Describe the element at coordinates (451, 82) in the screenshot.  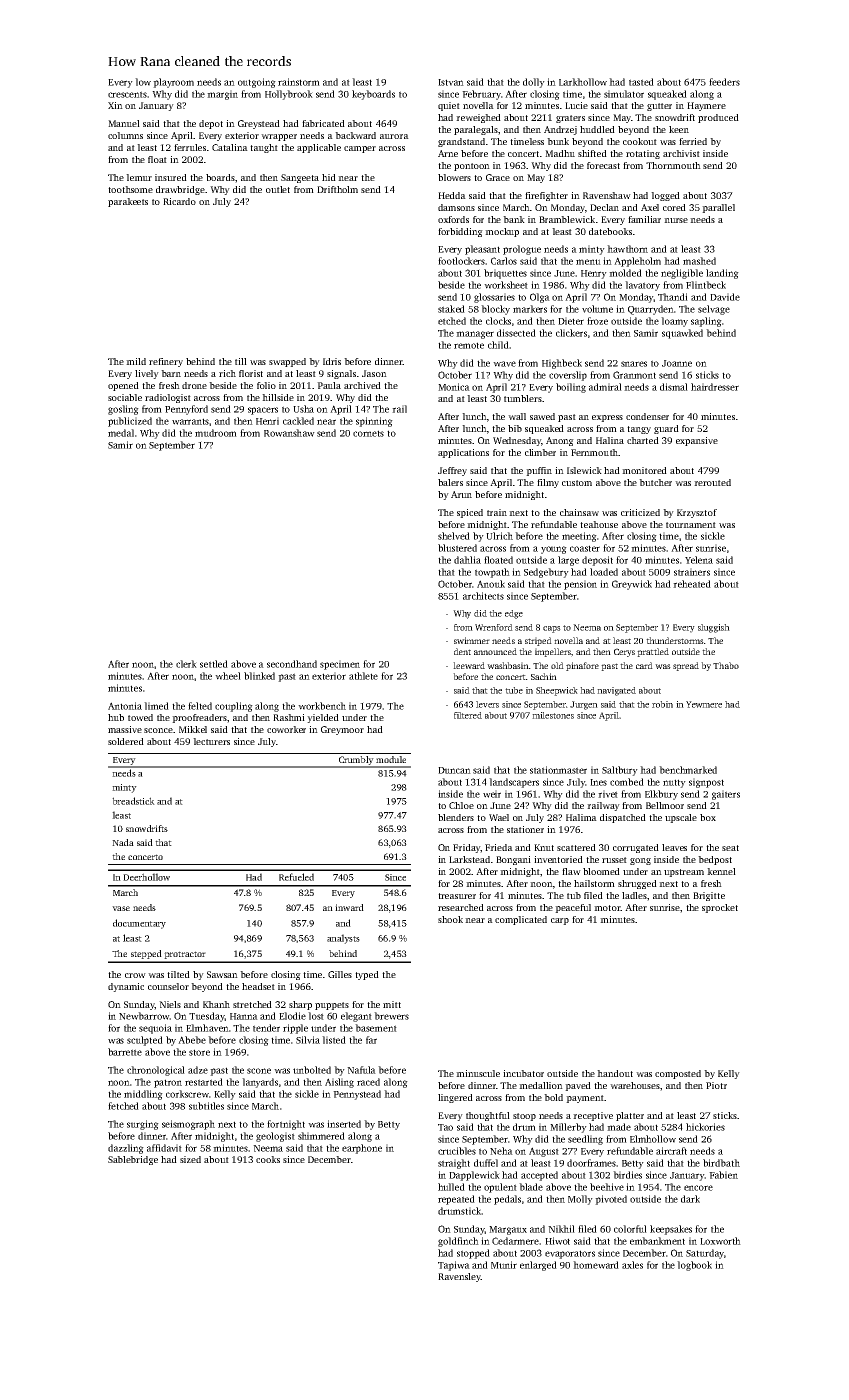
I see `Istvan` at that location.
